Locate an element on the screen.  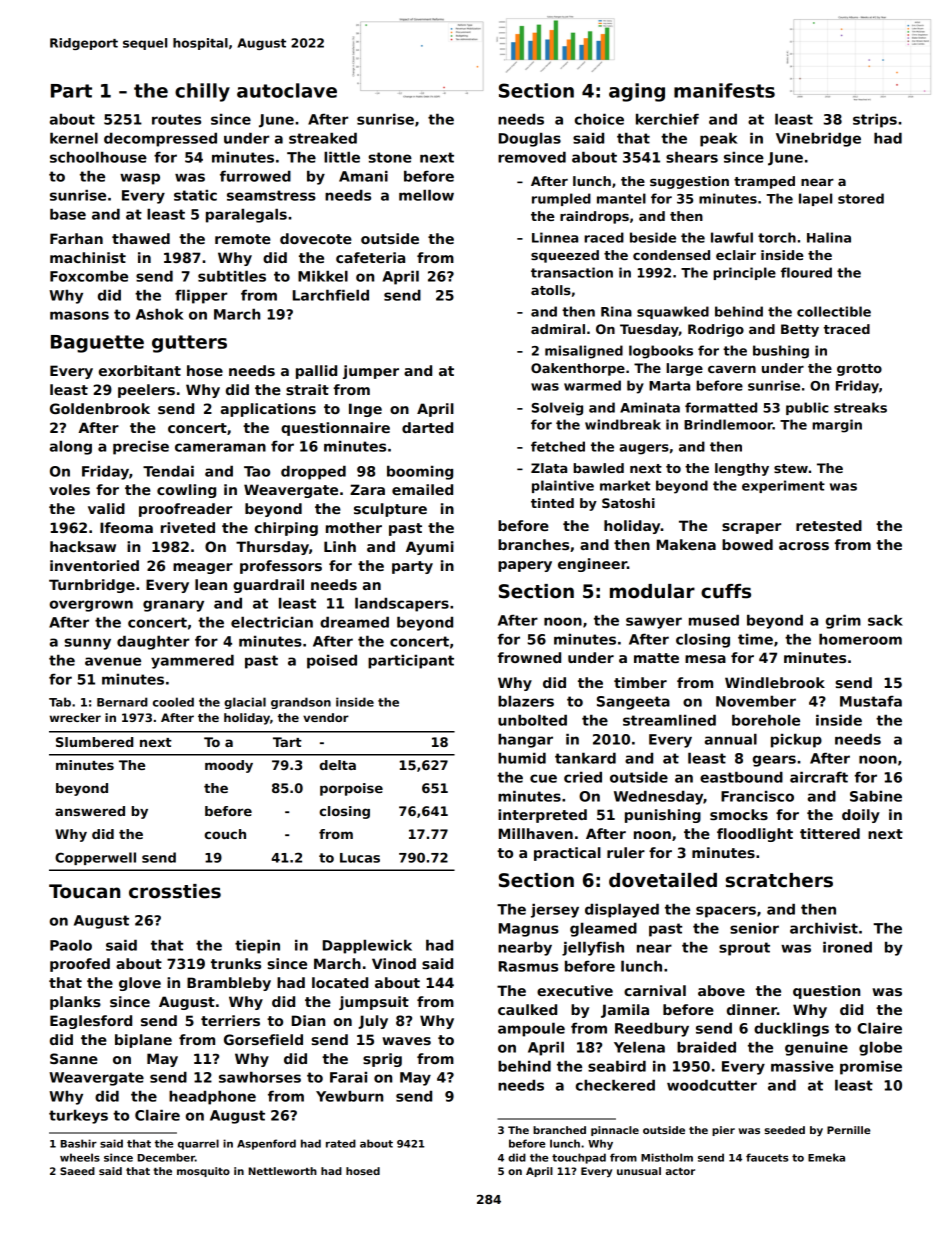
Pernille is located at coordinates (848, 1130).
